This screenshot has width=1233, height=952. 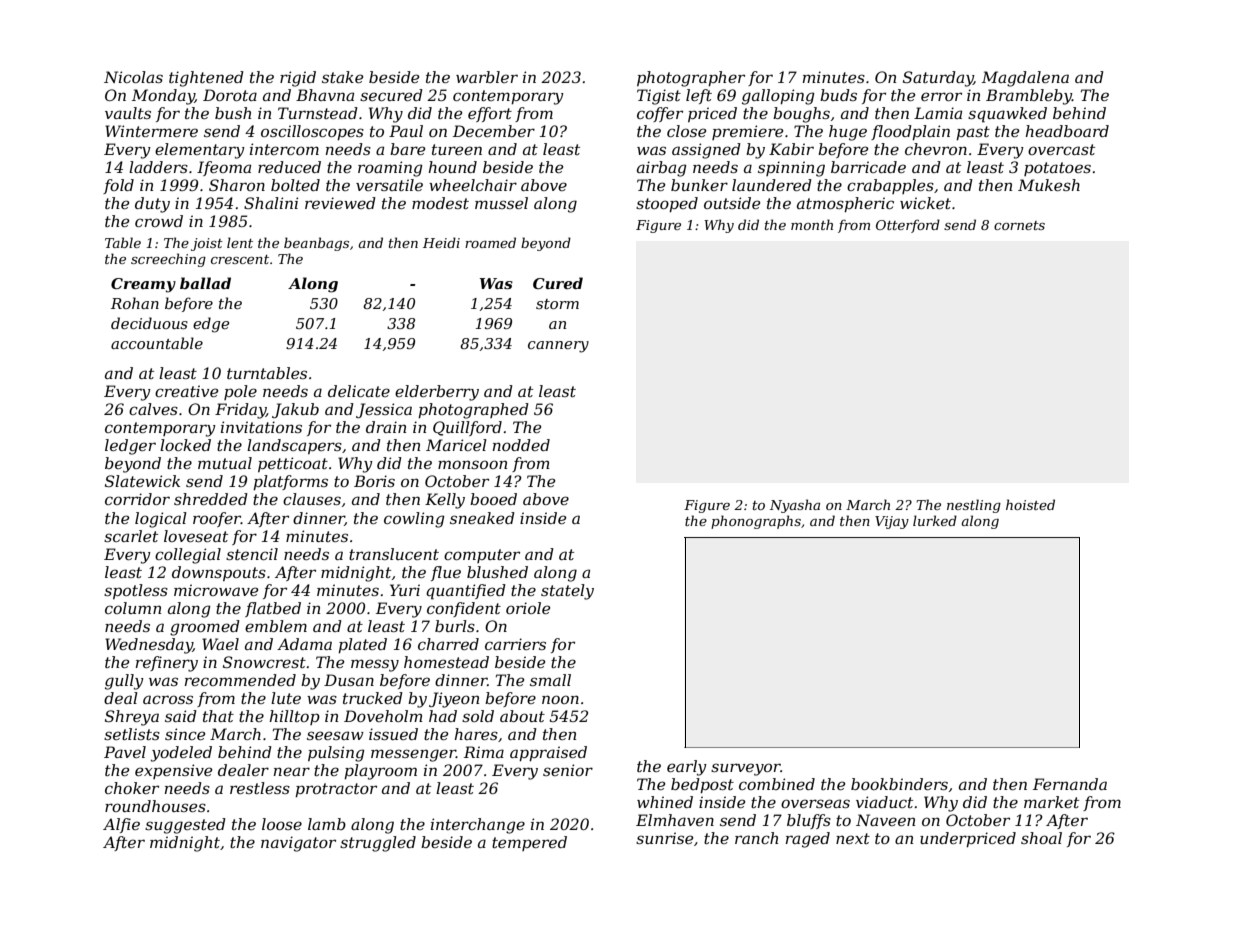 I want to click on airbag, so click(x=662, y=169).
